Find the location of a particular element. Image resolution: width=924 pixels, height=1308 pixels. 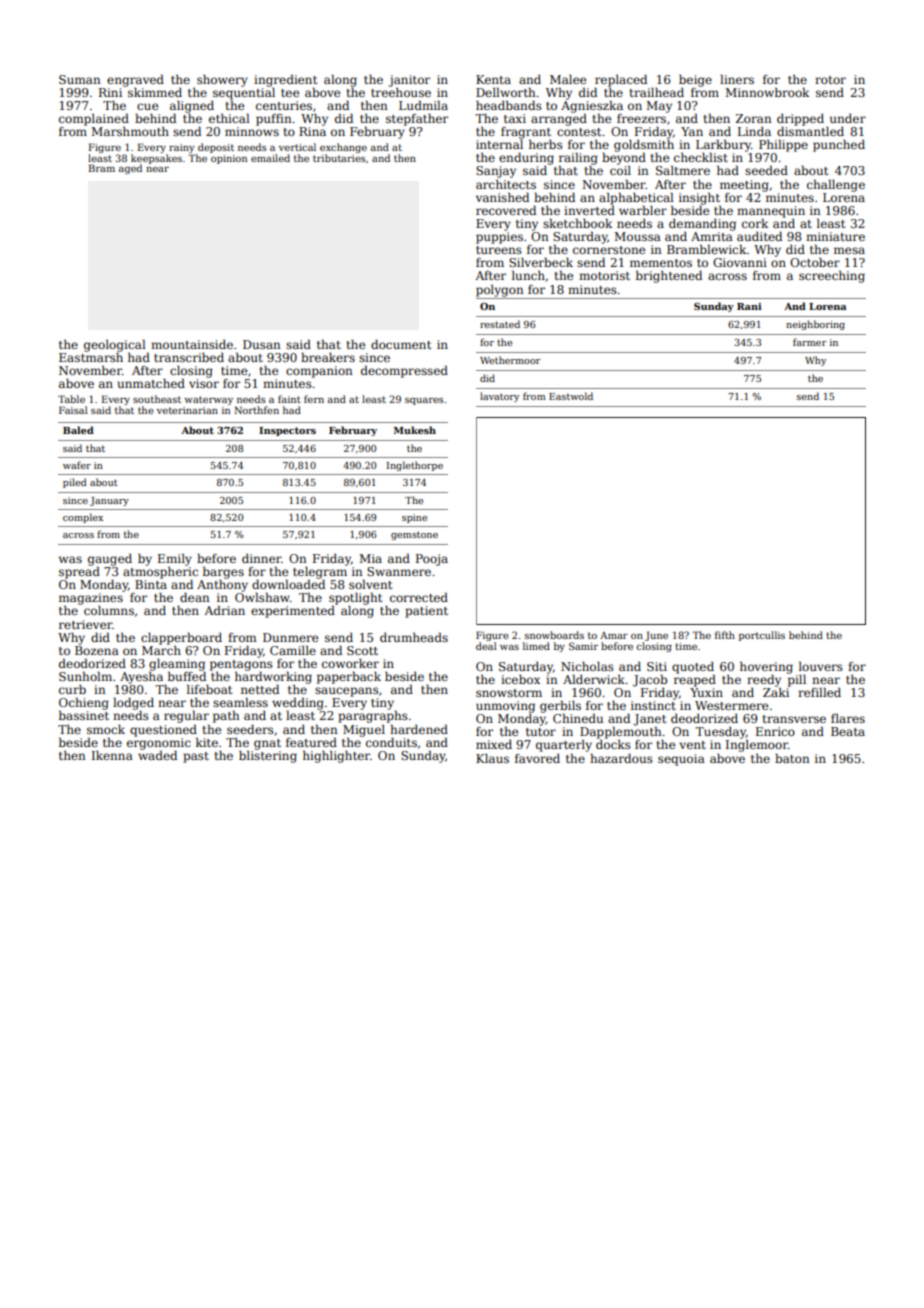

liners is located at coordinates (737, 79).
